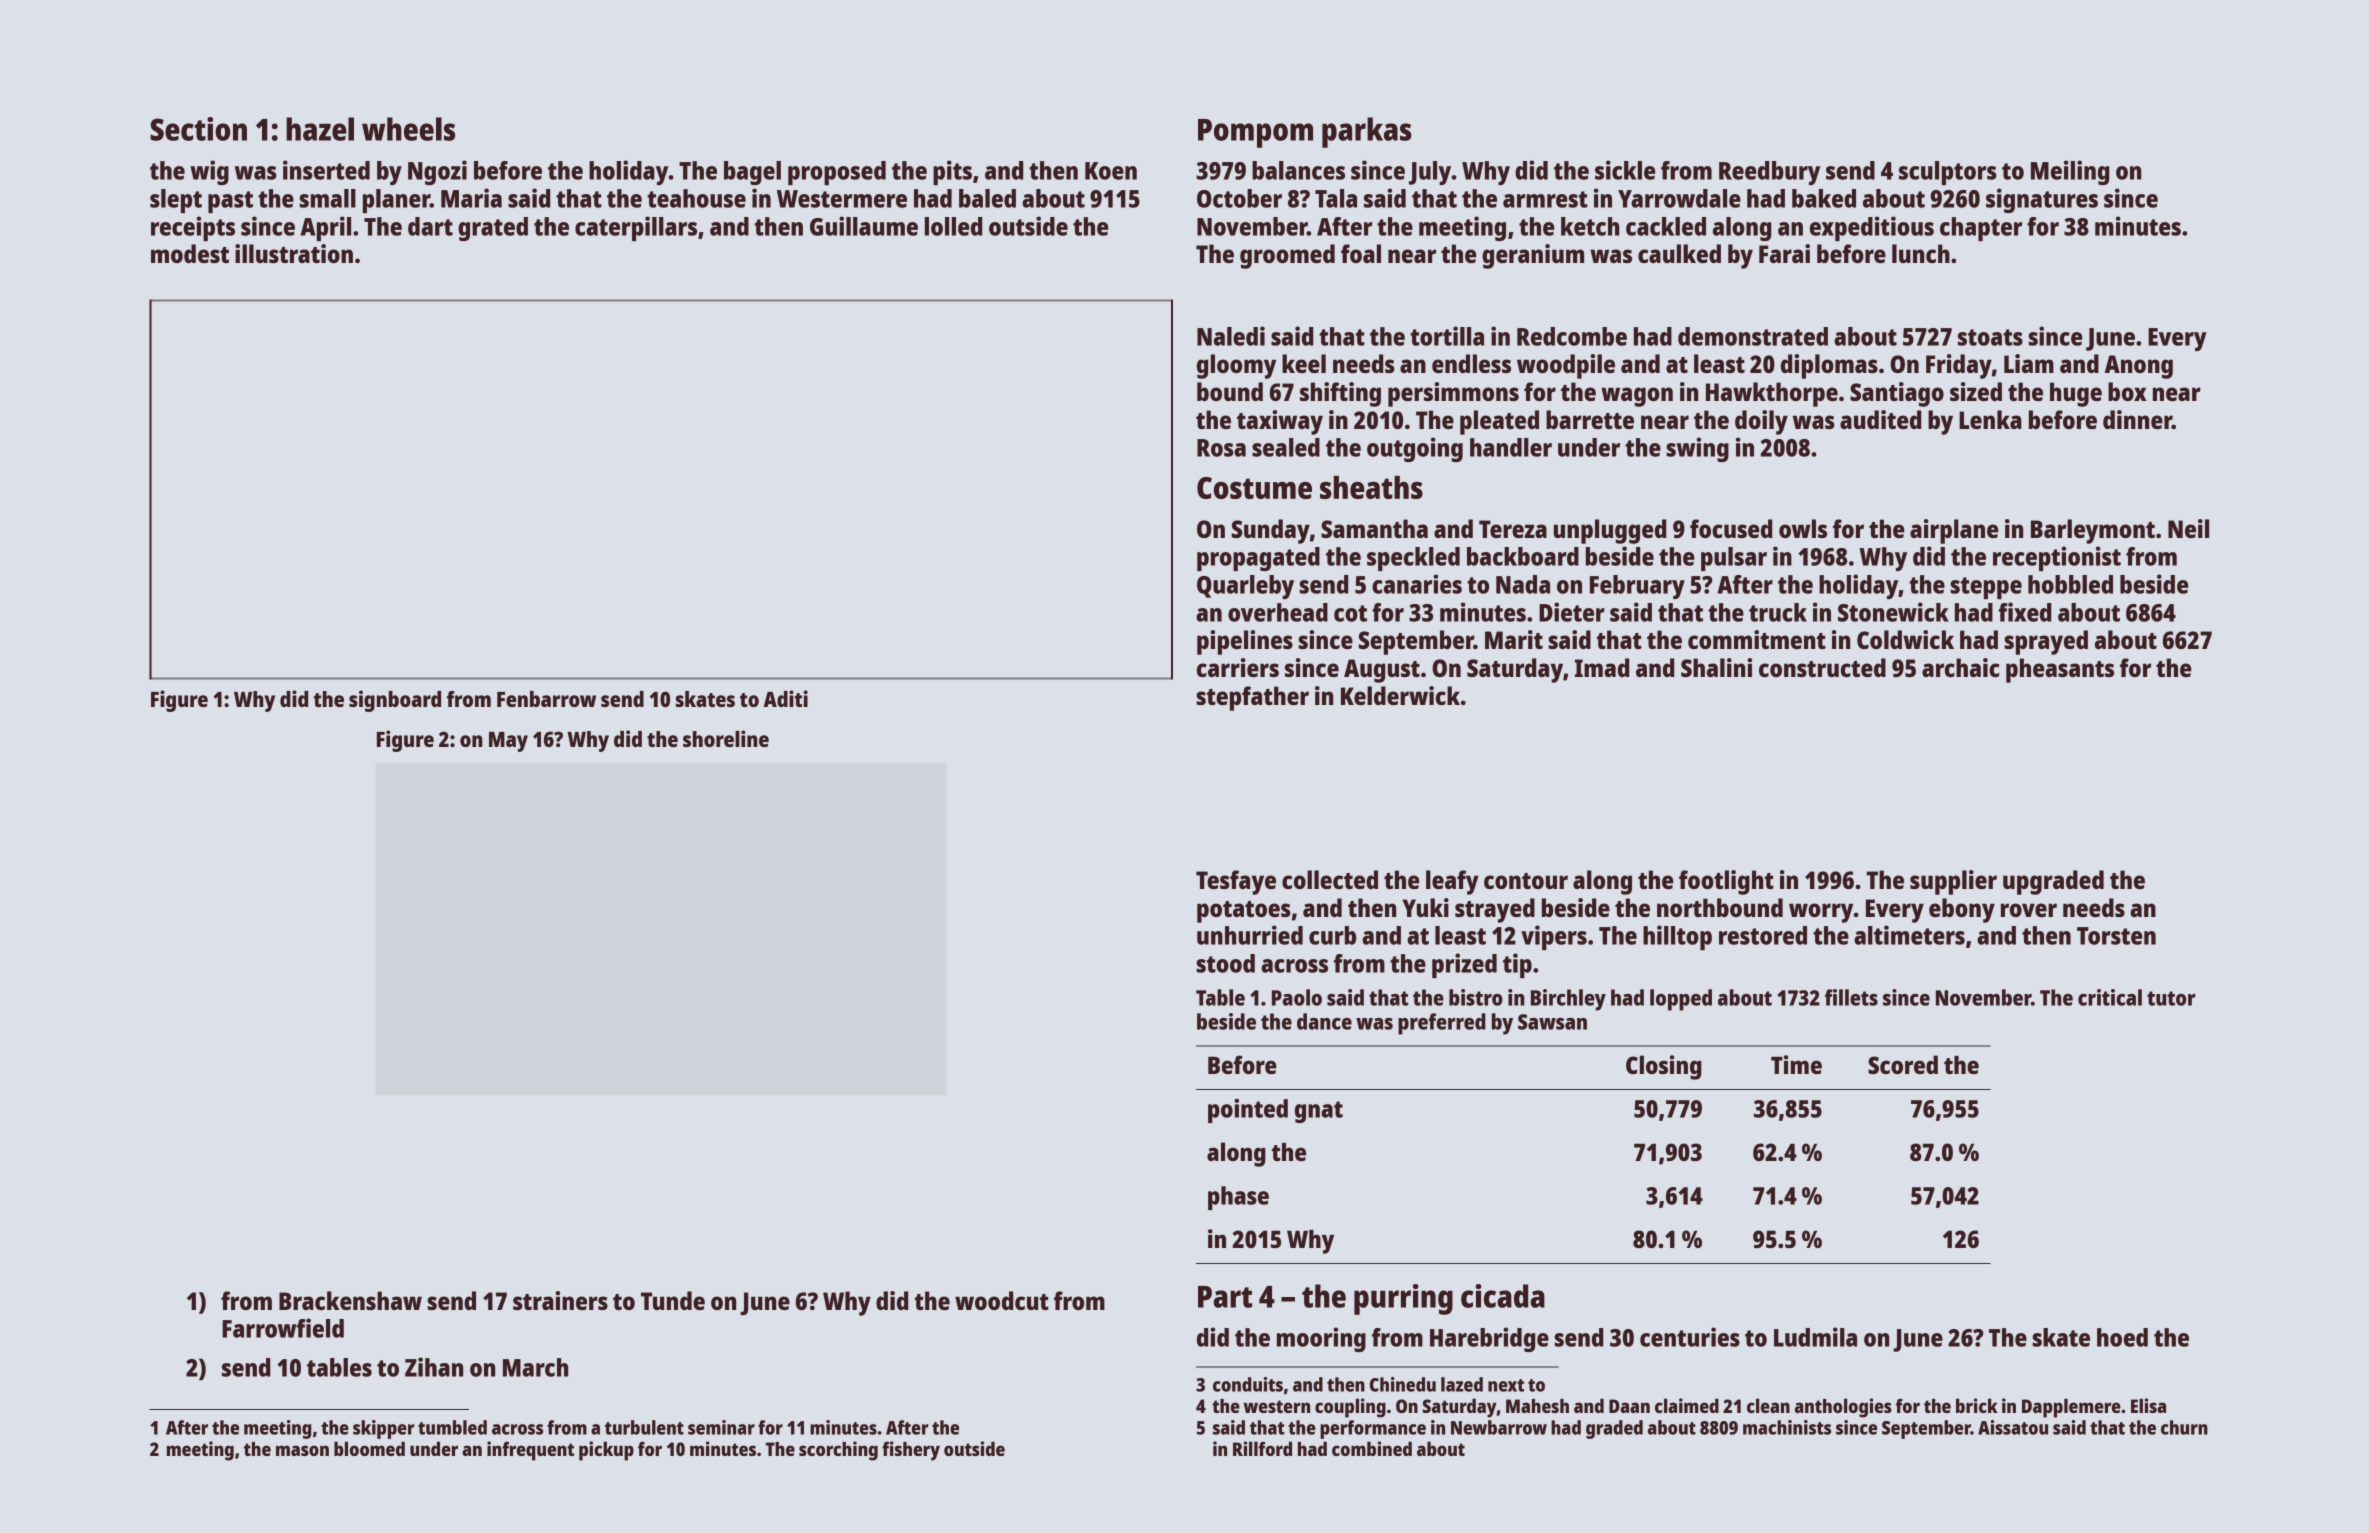  What do you see at coordinates (350, 1300) in the document?
I see `Brackenshaw` at bounding box center [350, 1300].
